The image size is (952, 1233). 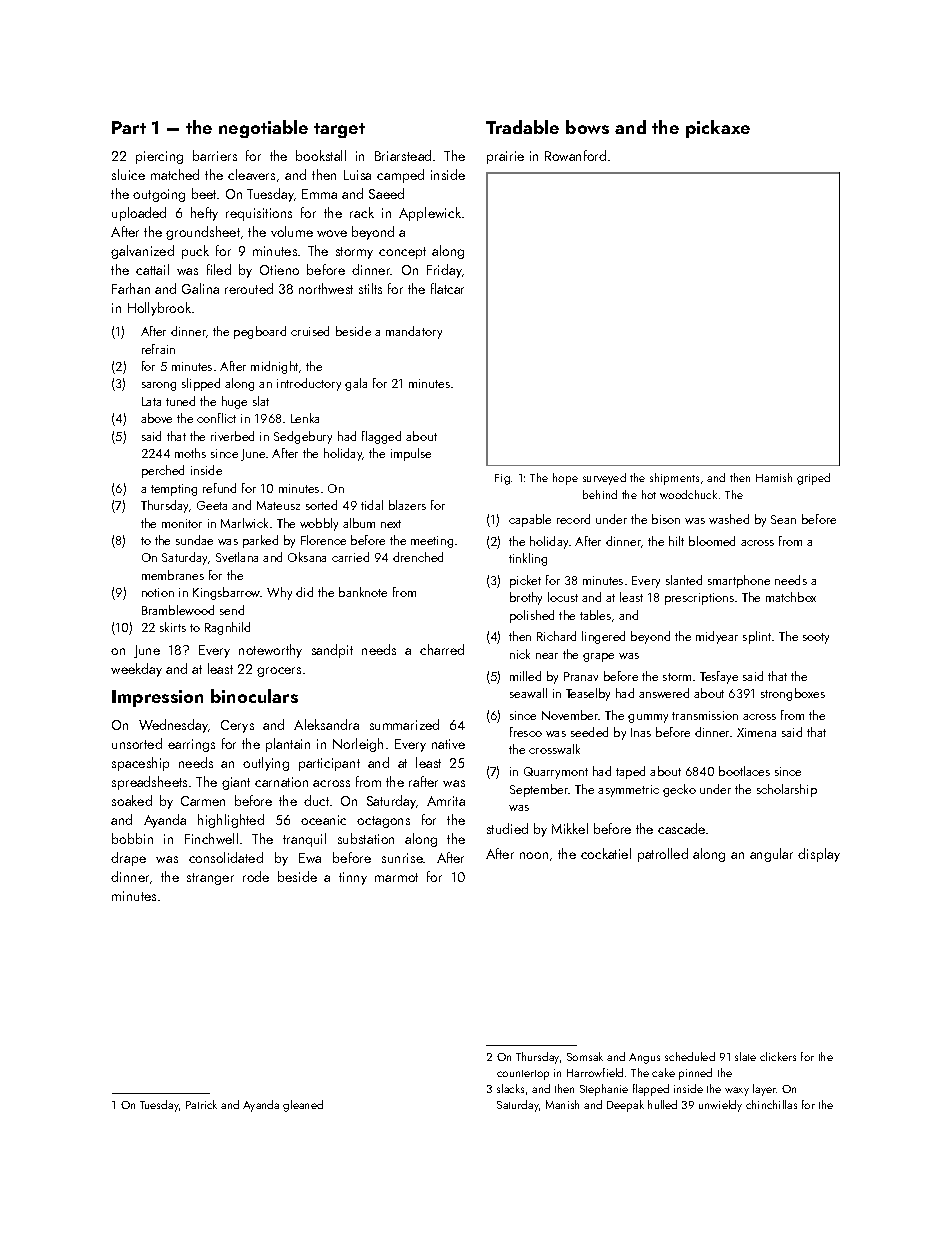 What do you see at coordinates (681, 828) in the document?
I see `cascade` at bounding box center [681, 828].
